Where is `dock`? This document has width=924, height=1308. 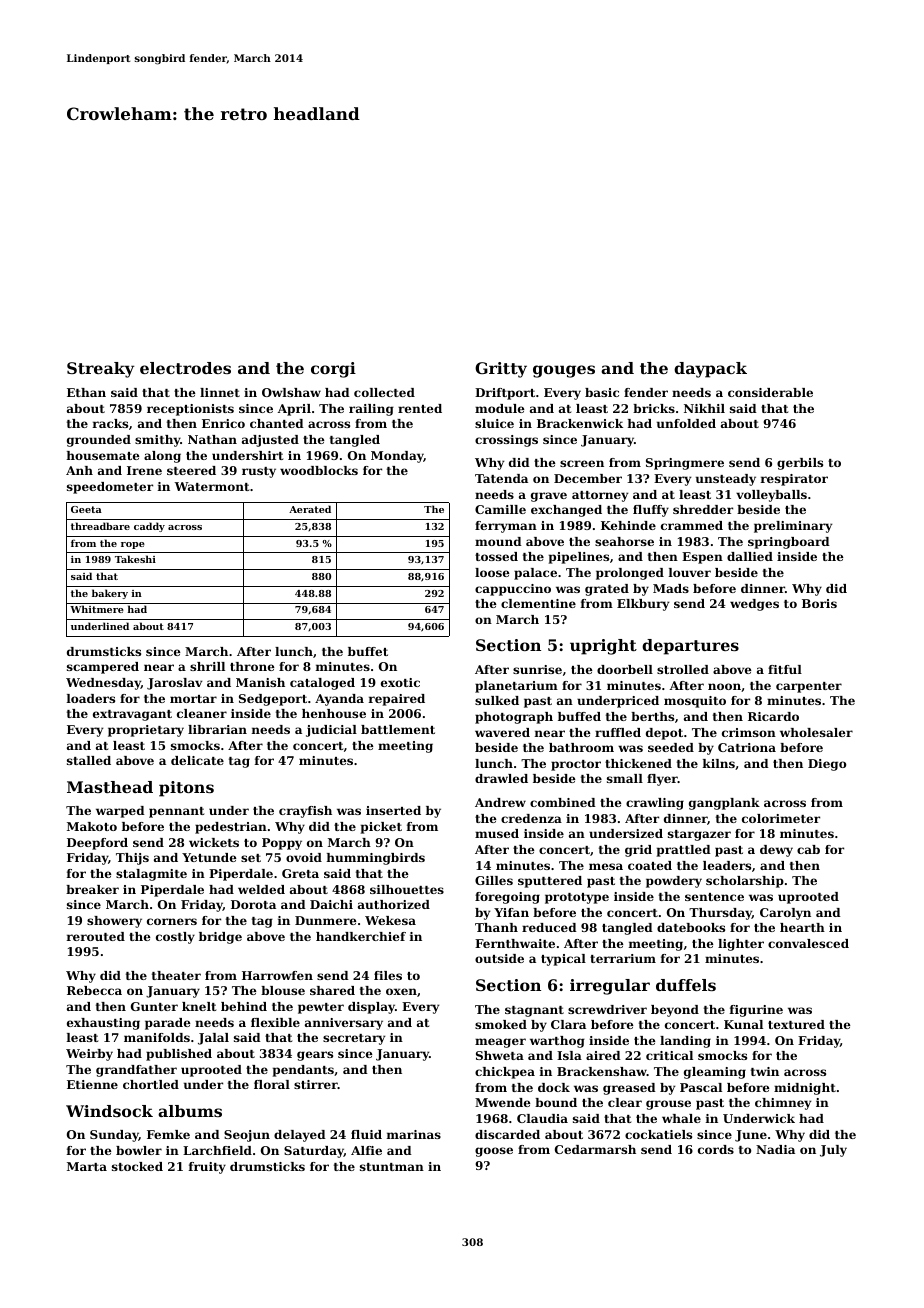 dock is located at coordinates (554, 1087).
